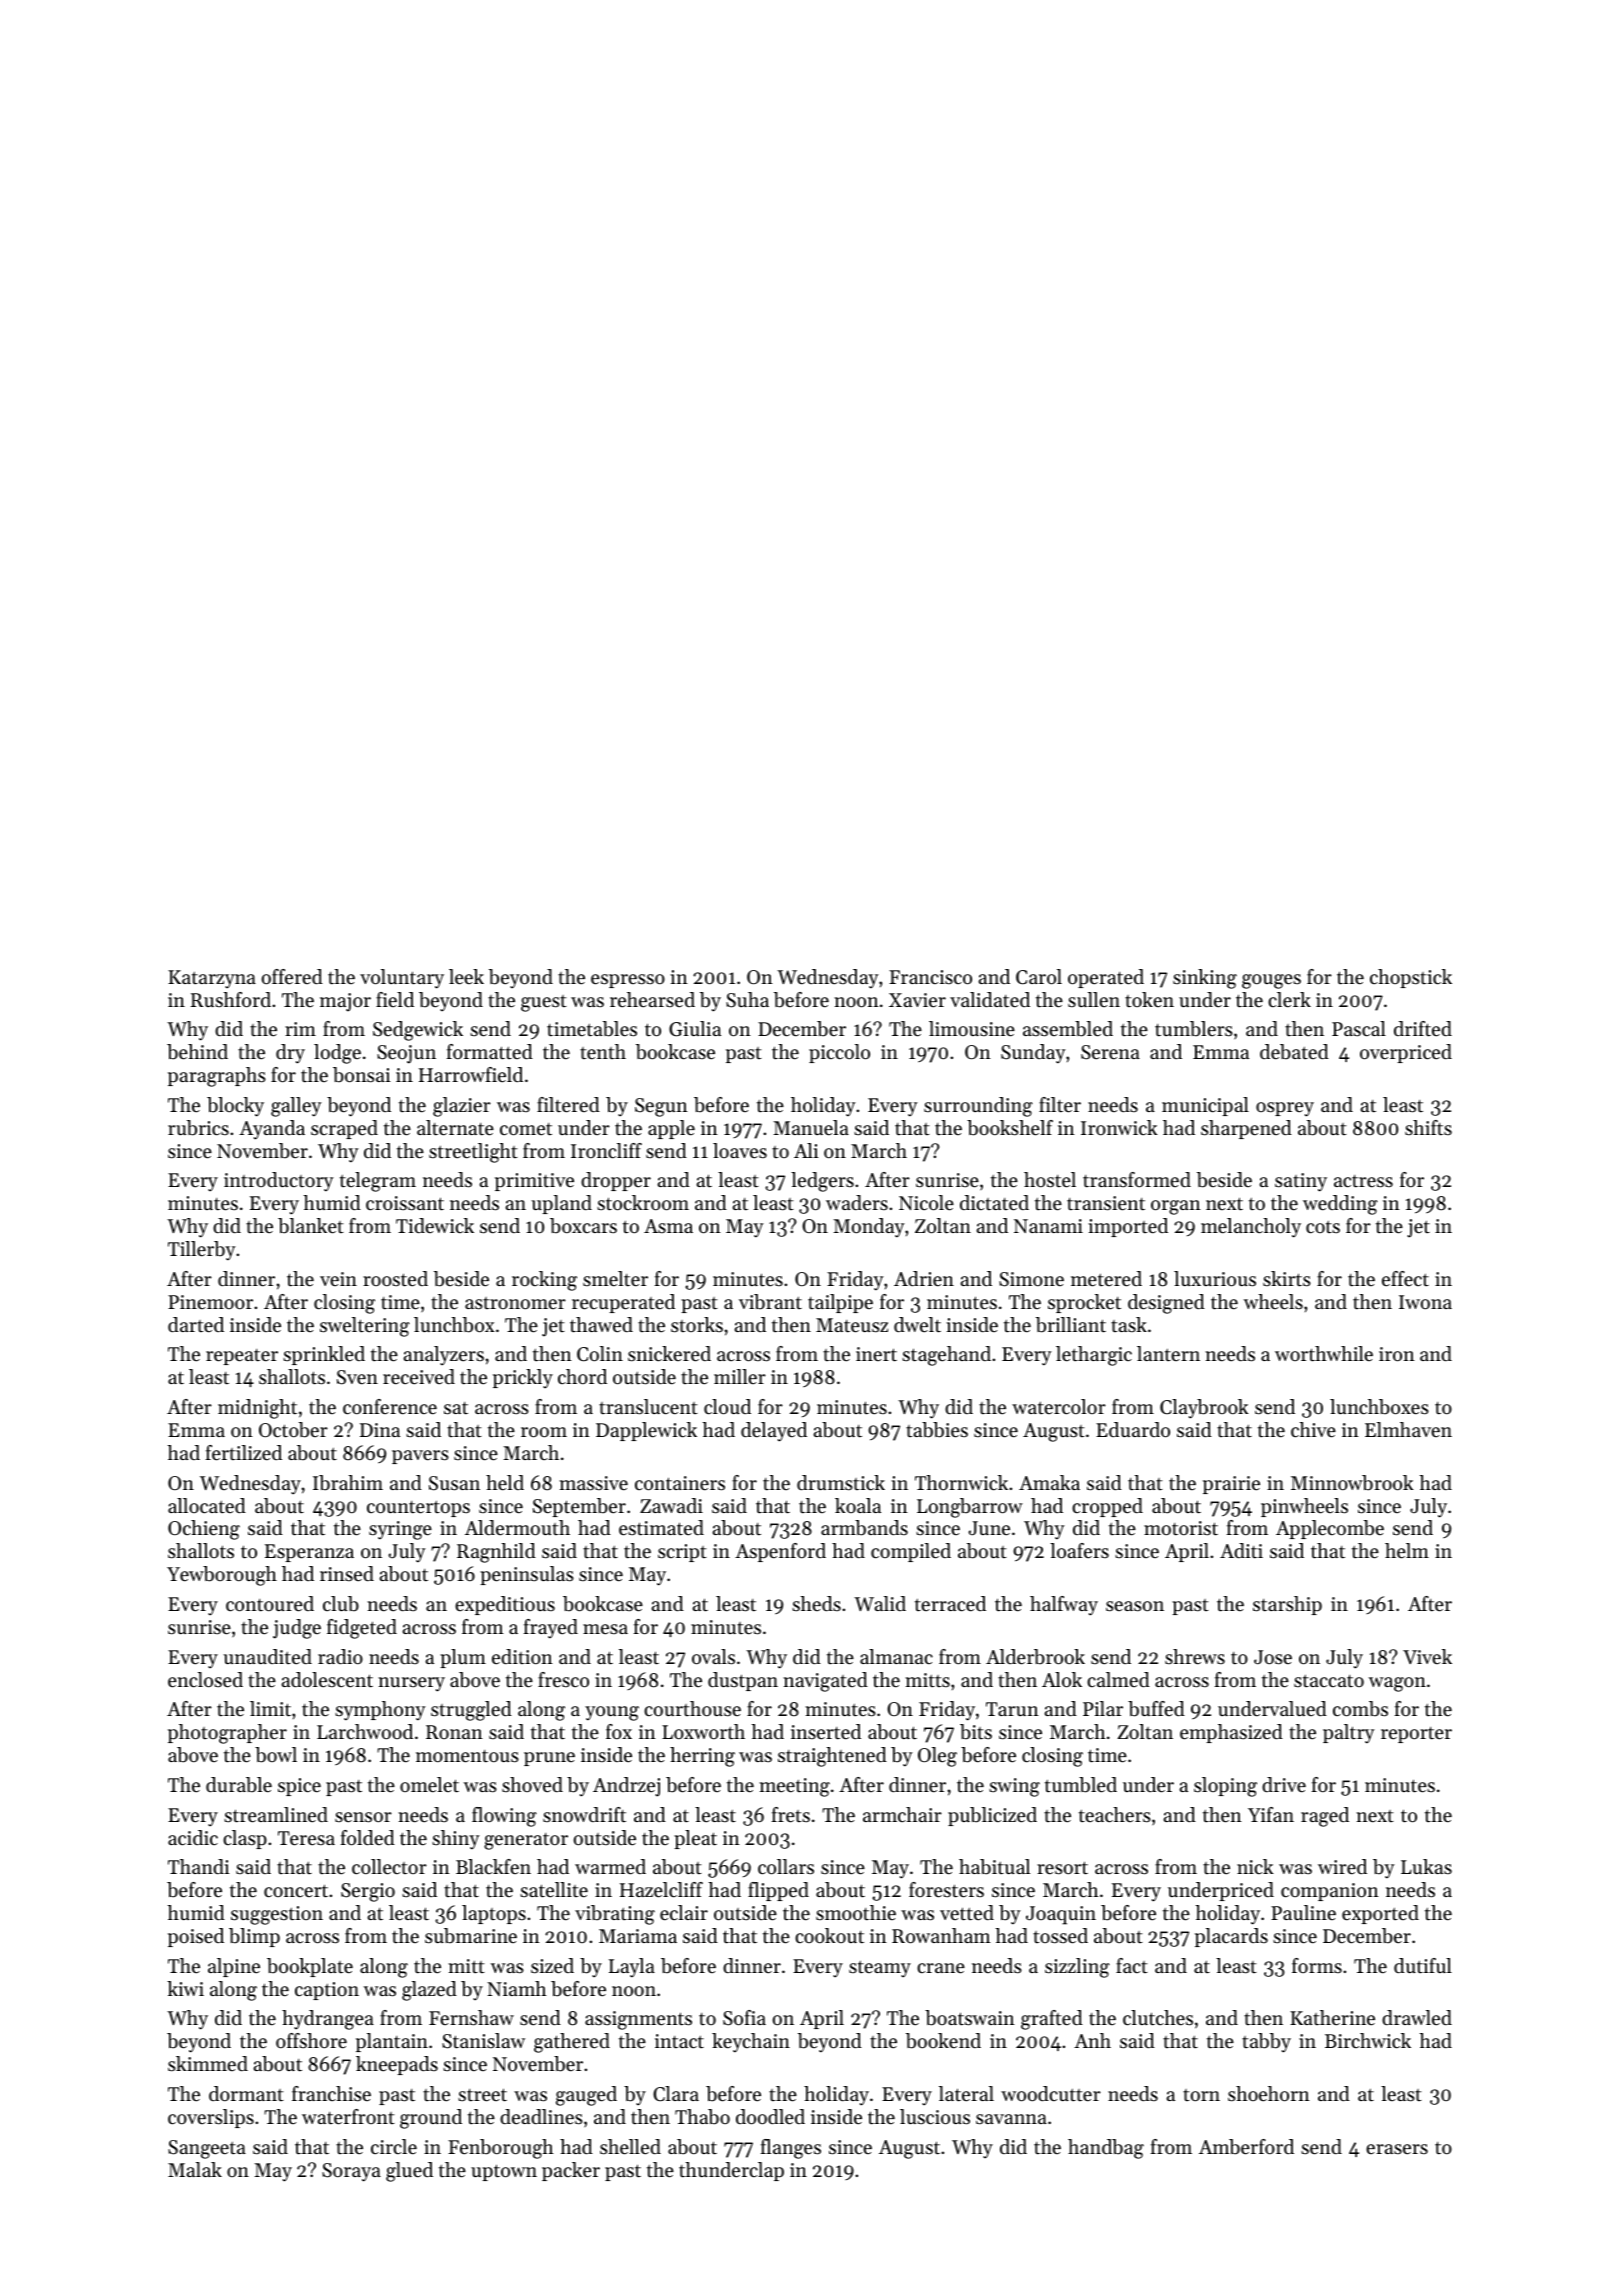 The height and width of the screenshot is (2292, 1620). I want to click on helm, so click(1407, 1551).
